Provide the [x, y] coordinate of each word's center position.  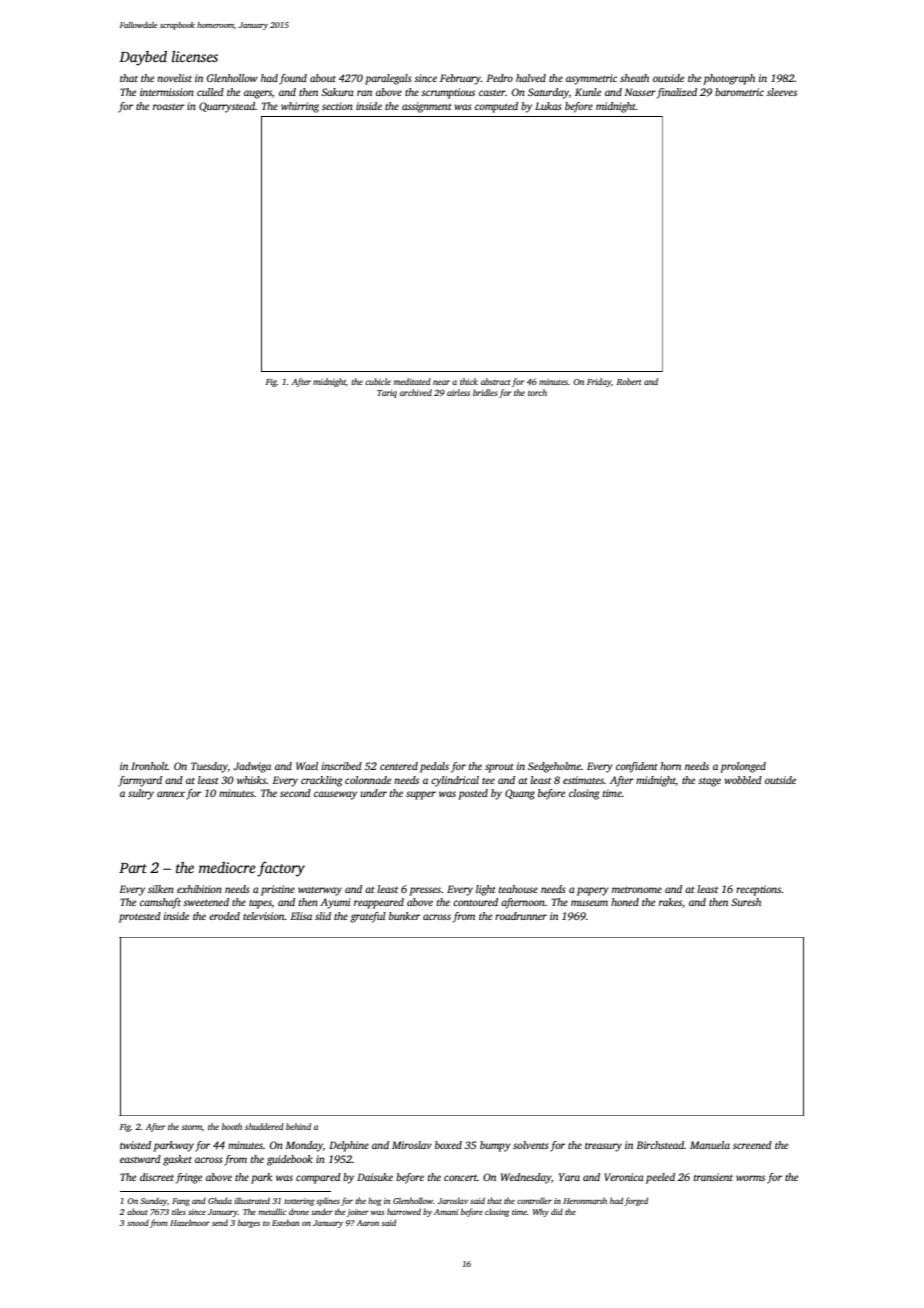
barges [249, 1223]
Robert [628, 381]
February [460, 79]
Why [541, 1212]
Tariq [387, 394]
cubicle [378, 381]
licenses [195, 56]
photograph [729, 79]
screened [752, 1145]
